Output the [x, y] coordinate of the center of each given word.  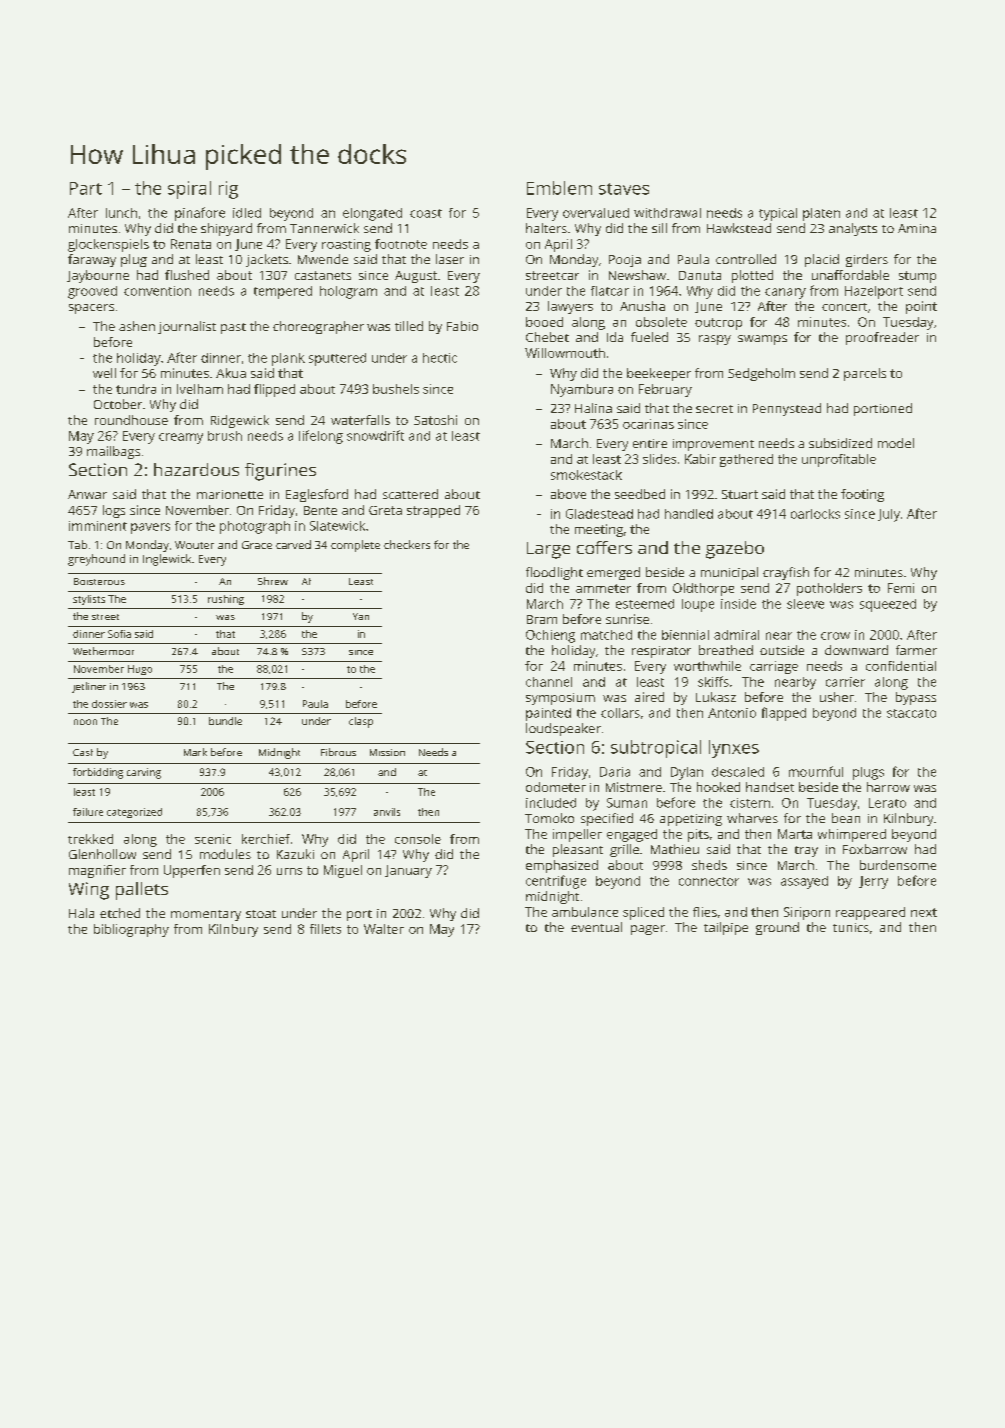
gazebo [735, 550]
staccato [911, 713]
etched [120, 913]
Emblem [559, 188]
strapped [433, 511]
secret [714, 409]
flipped [274, 390]
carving [144, 773]
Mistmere [634, 787]
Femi [901, 588]
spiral [189, 190]
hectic [440, 358]
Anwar [87, 494]
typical [778, 214]
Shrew [273, 581]
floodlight [554, 573]
